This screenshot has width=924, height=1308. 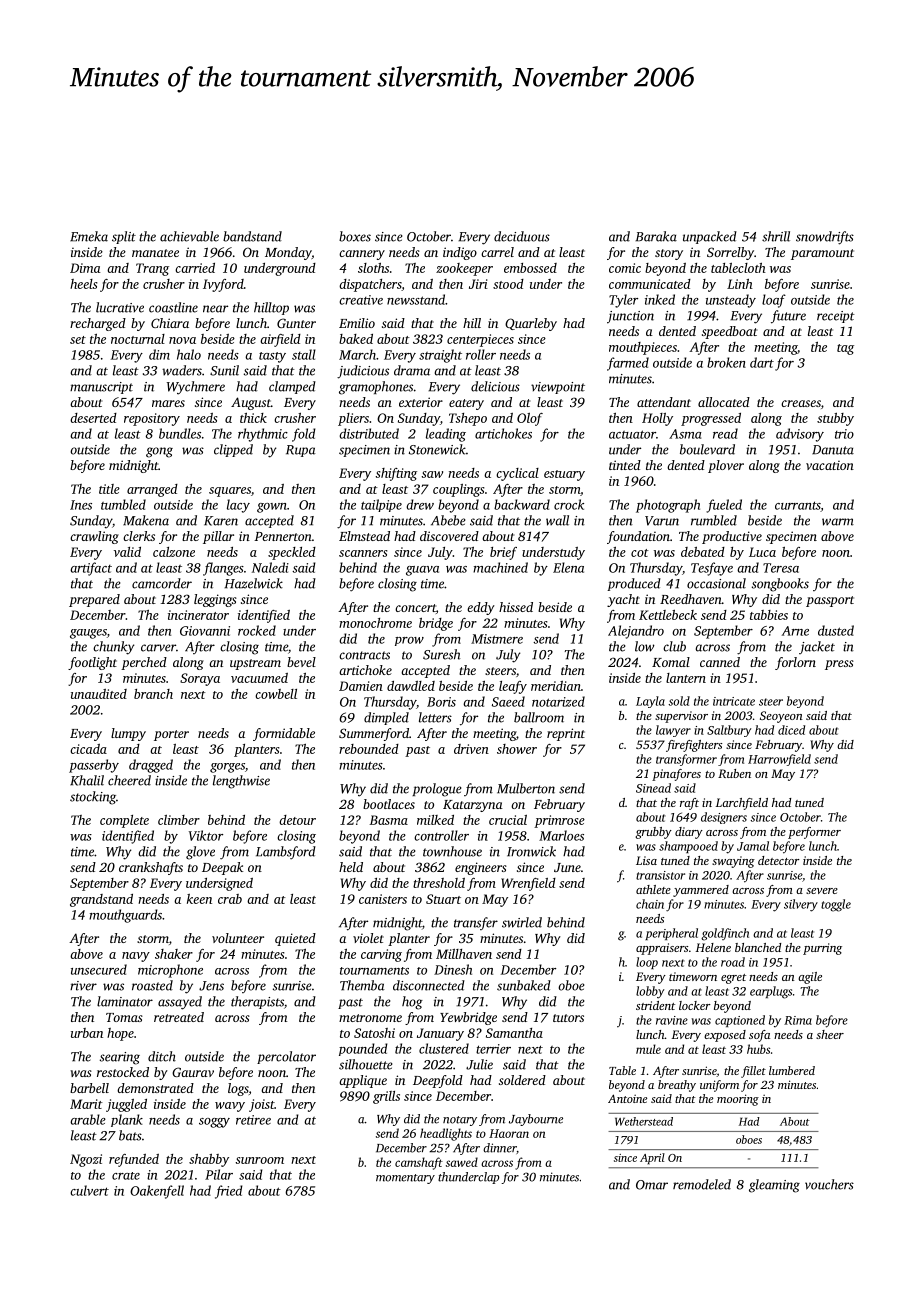 What do you see at coordinates (710, 237) in the screenshot?
I see `unpacked` at bounding box center [710, 237].
